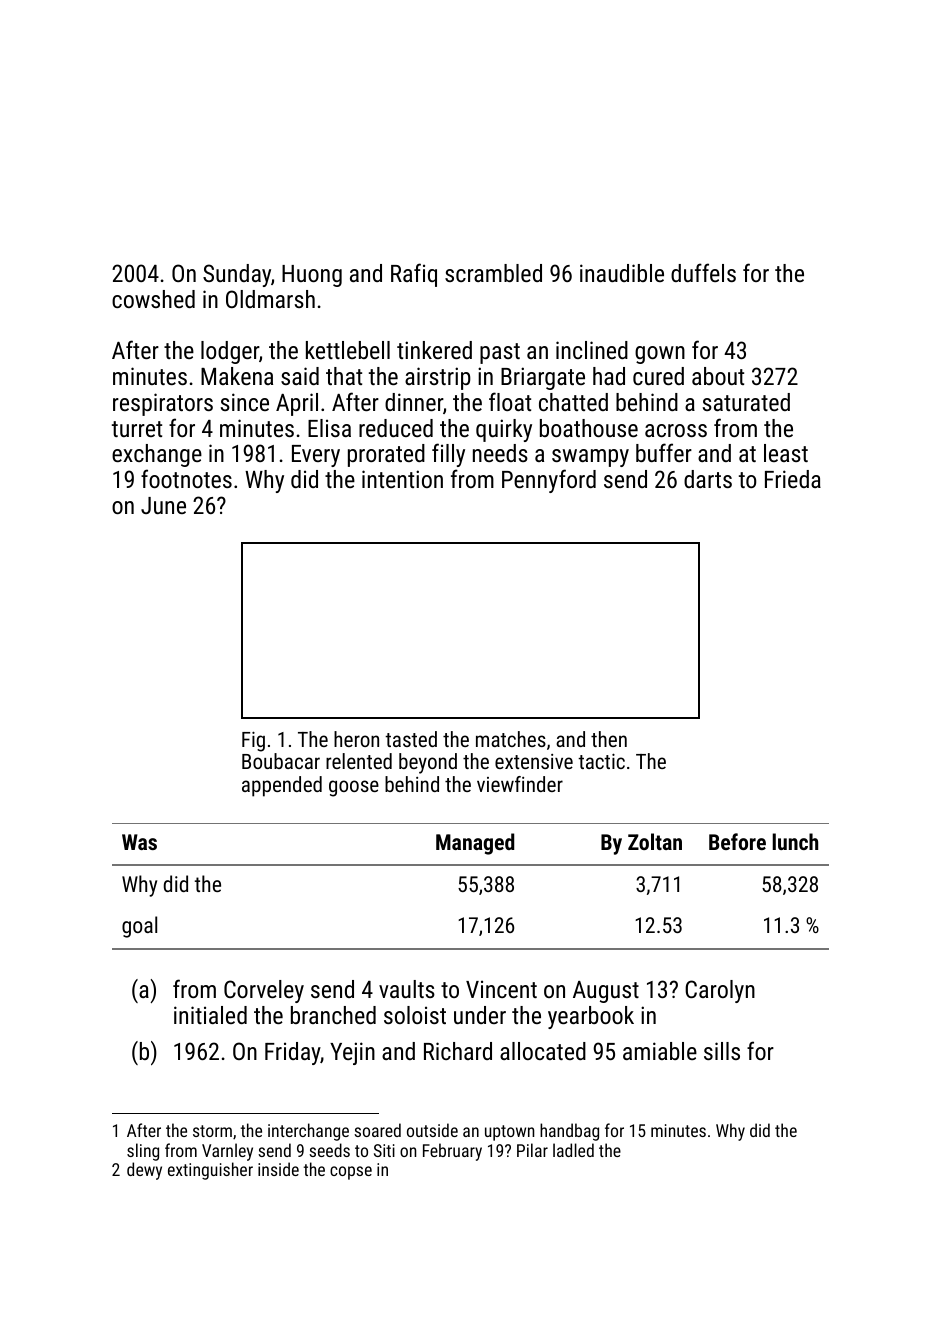 This image has height=1335, width=941. Describe the element at coordinates (793, 479) in the image. I see `Frieda` at that location.
